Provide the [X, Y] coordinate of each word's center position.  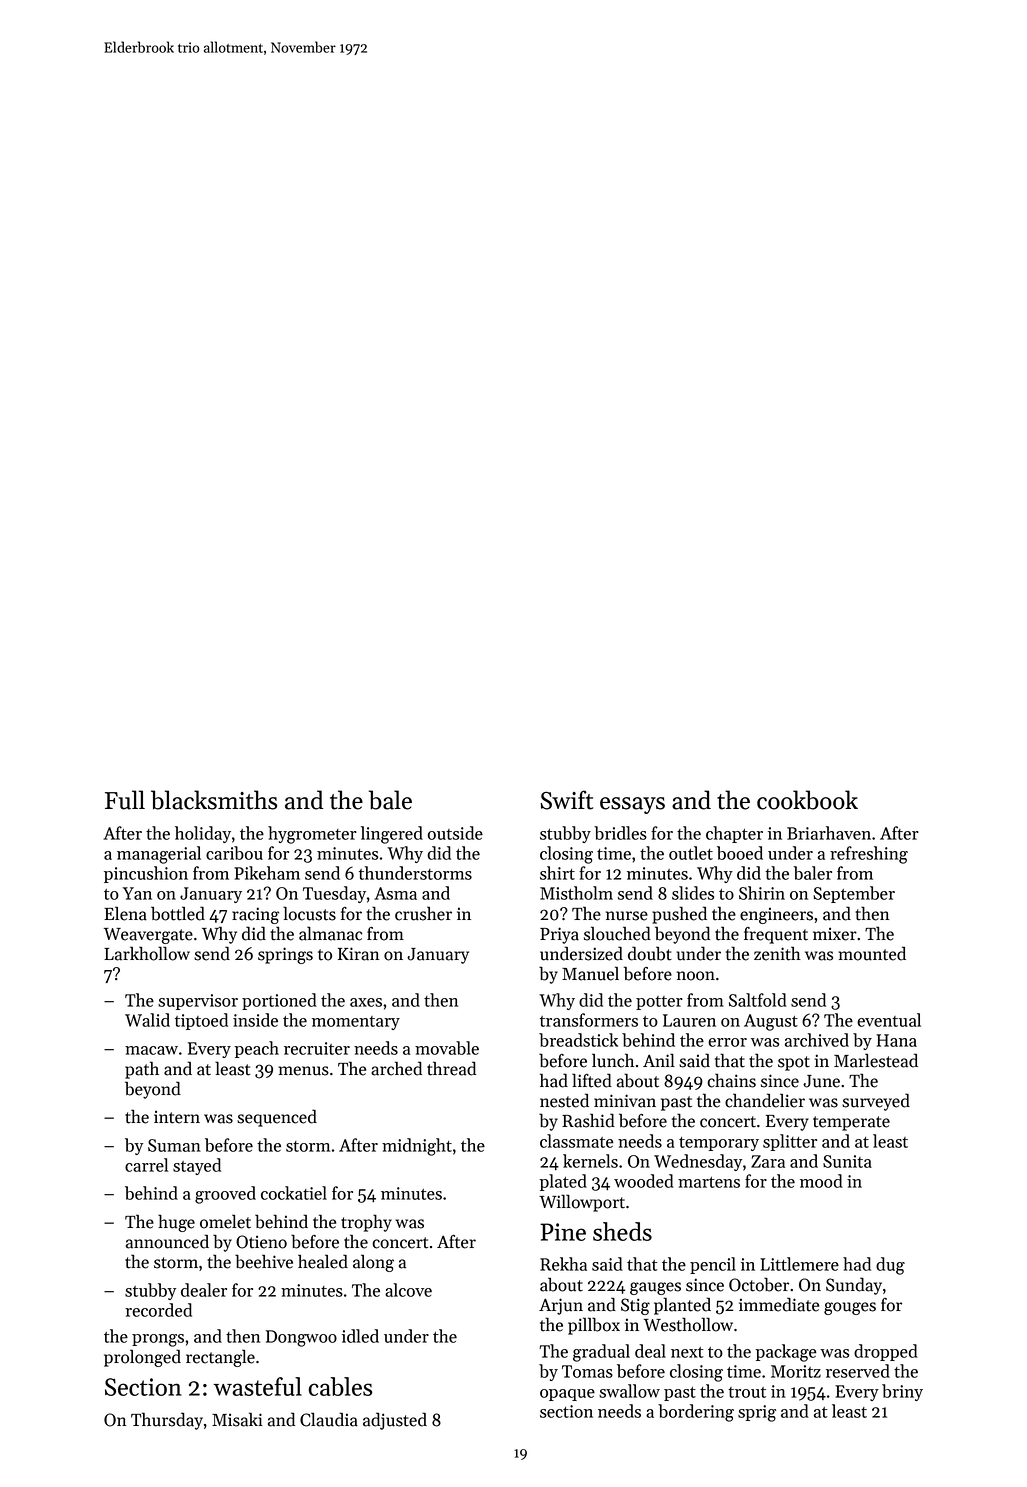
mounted [872, 953]
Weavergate [148, 936]
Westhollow [688, 1324]
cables [340, 1386]
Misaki [237, 1419]
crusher [423, 913]
